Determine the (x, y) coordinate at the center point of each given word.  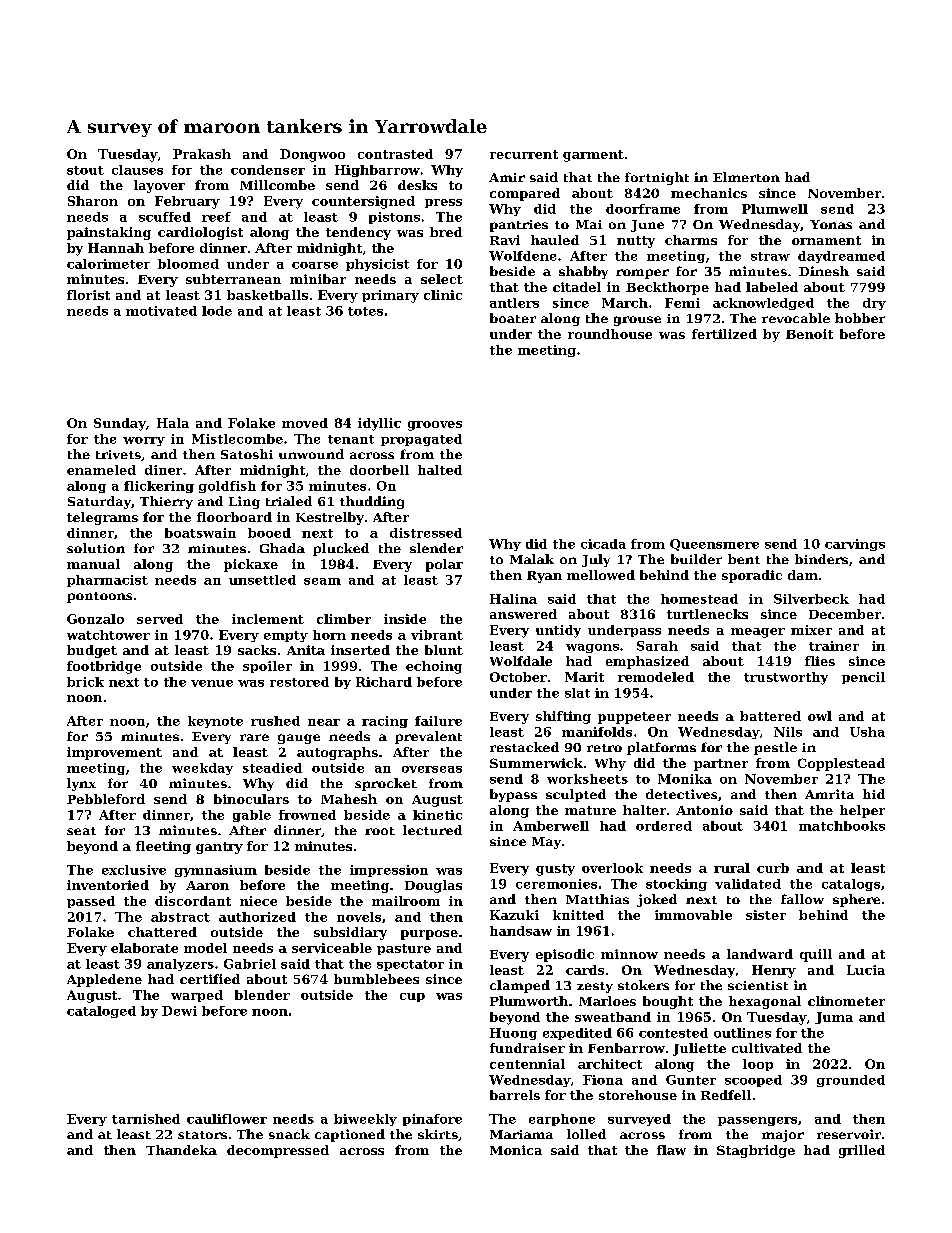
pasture (404, 949)
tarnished (146, 1119)
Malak (532, 559)
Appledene (104, 980)
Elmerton (746, 177)
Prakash (202, 154)
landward (760, 954)
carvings (855, 545)
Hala (173, 423)
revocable (796, 318)
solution (96, 548)
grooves (435, 426)
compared (525, 194)
